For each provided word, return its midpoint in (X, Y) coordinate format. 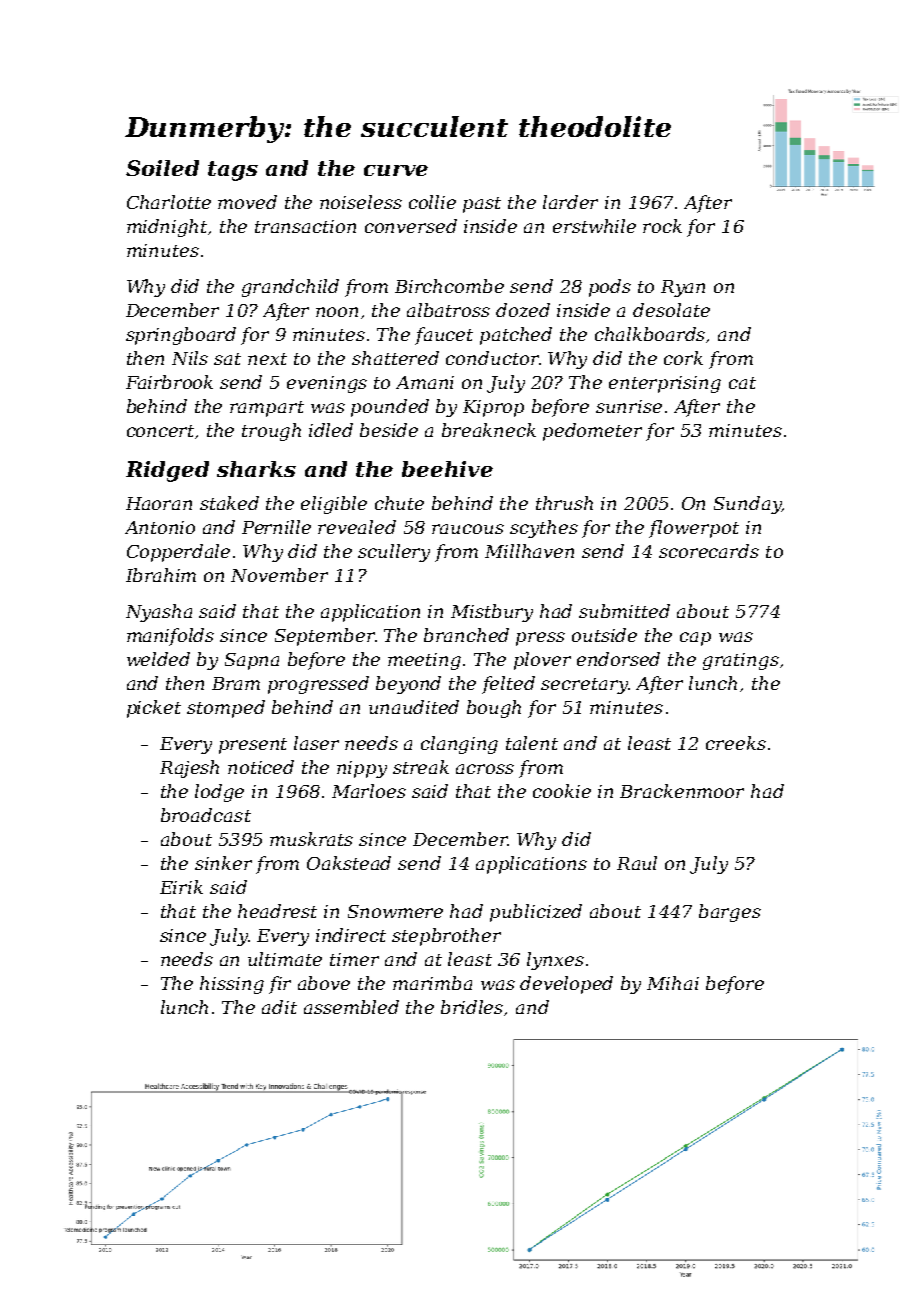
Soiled (162, 168)
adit (279, 1007)
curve (396, 170)
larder (570, 202)
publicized (536, 913)
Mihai (673, 983)
